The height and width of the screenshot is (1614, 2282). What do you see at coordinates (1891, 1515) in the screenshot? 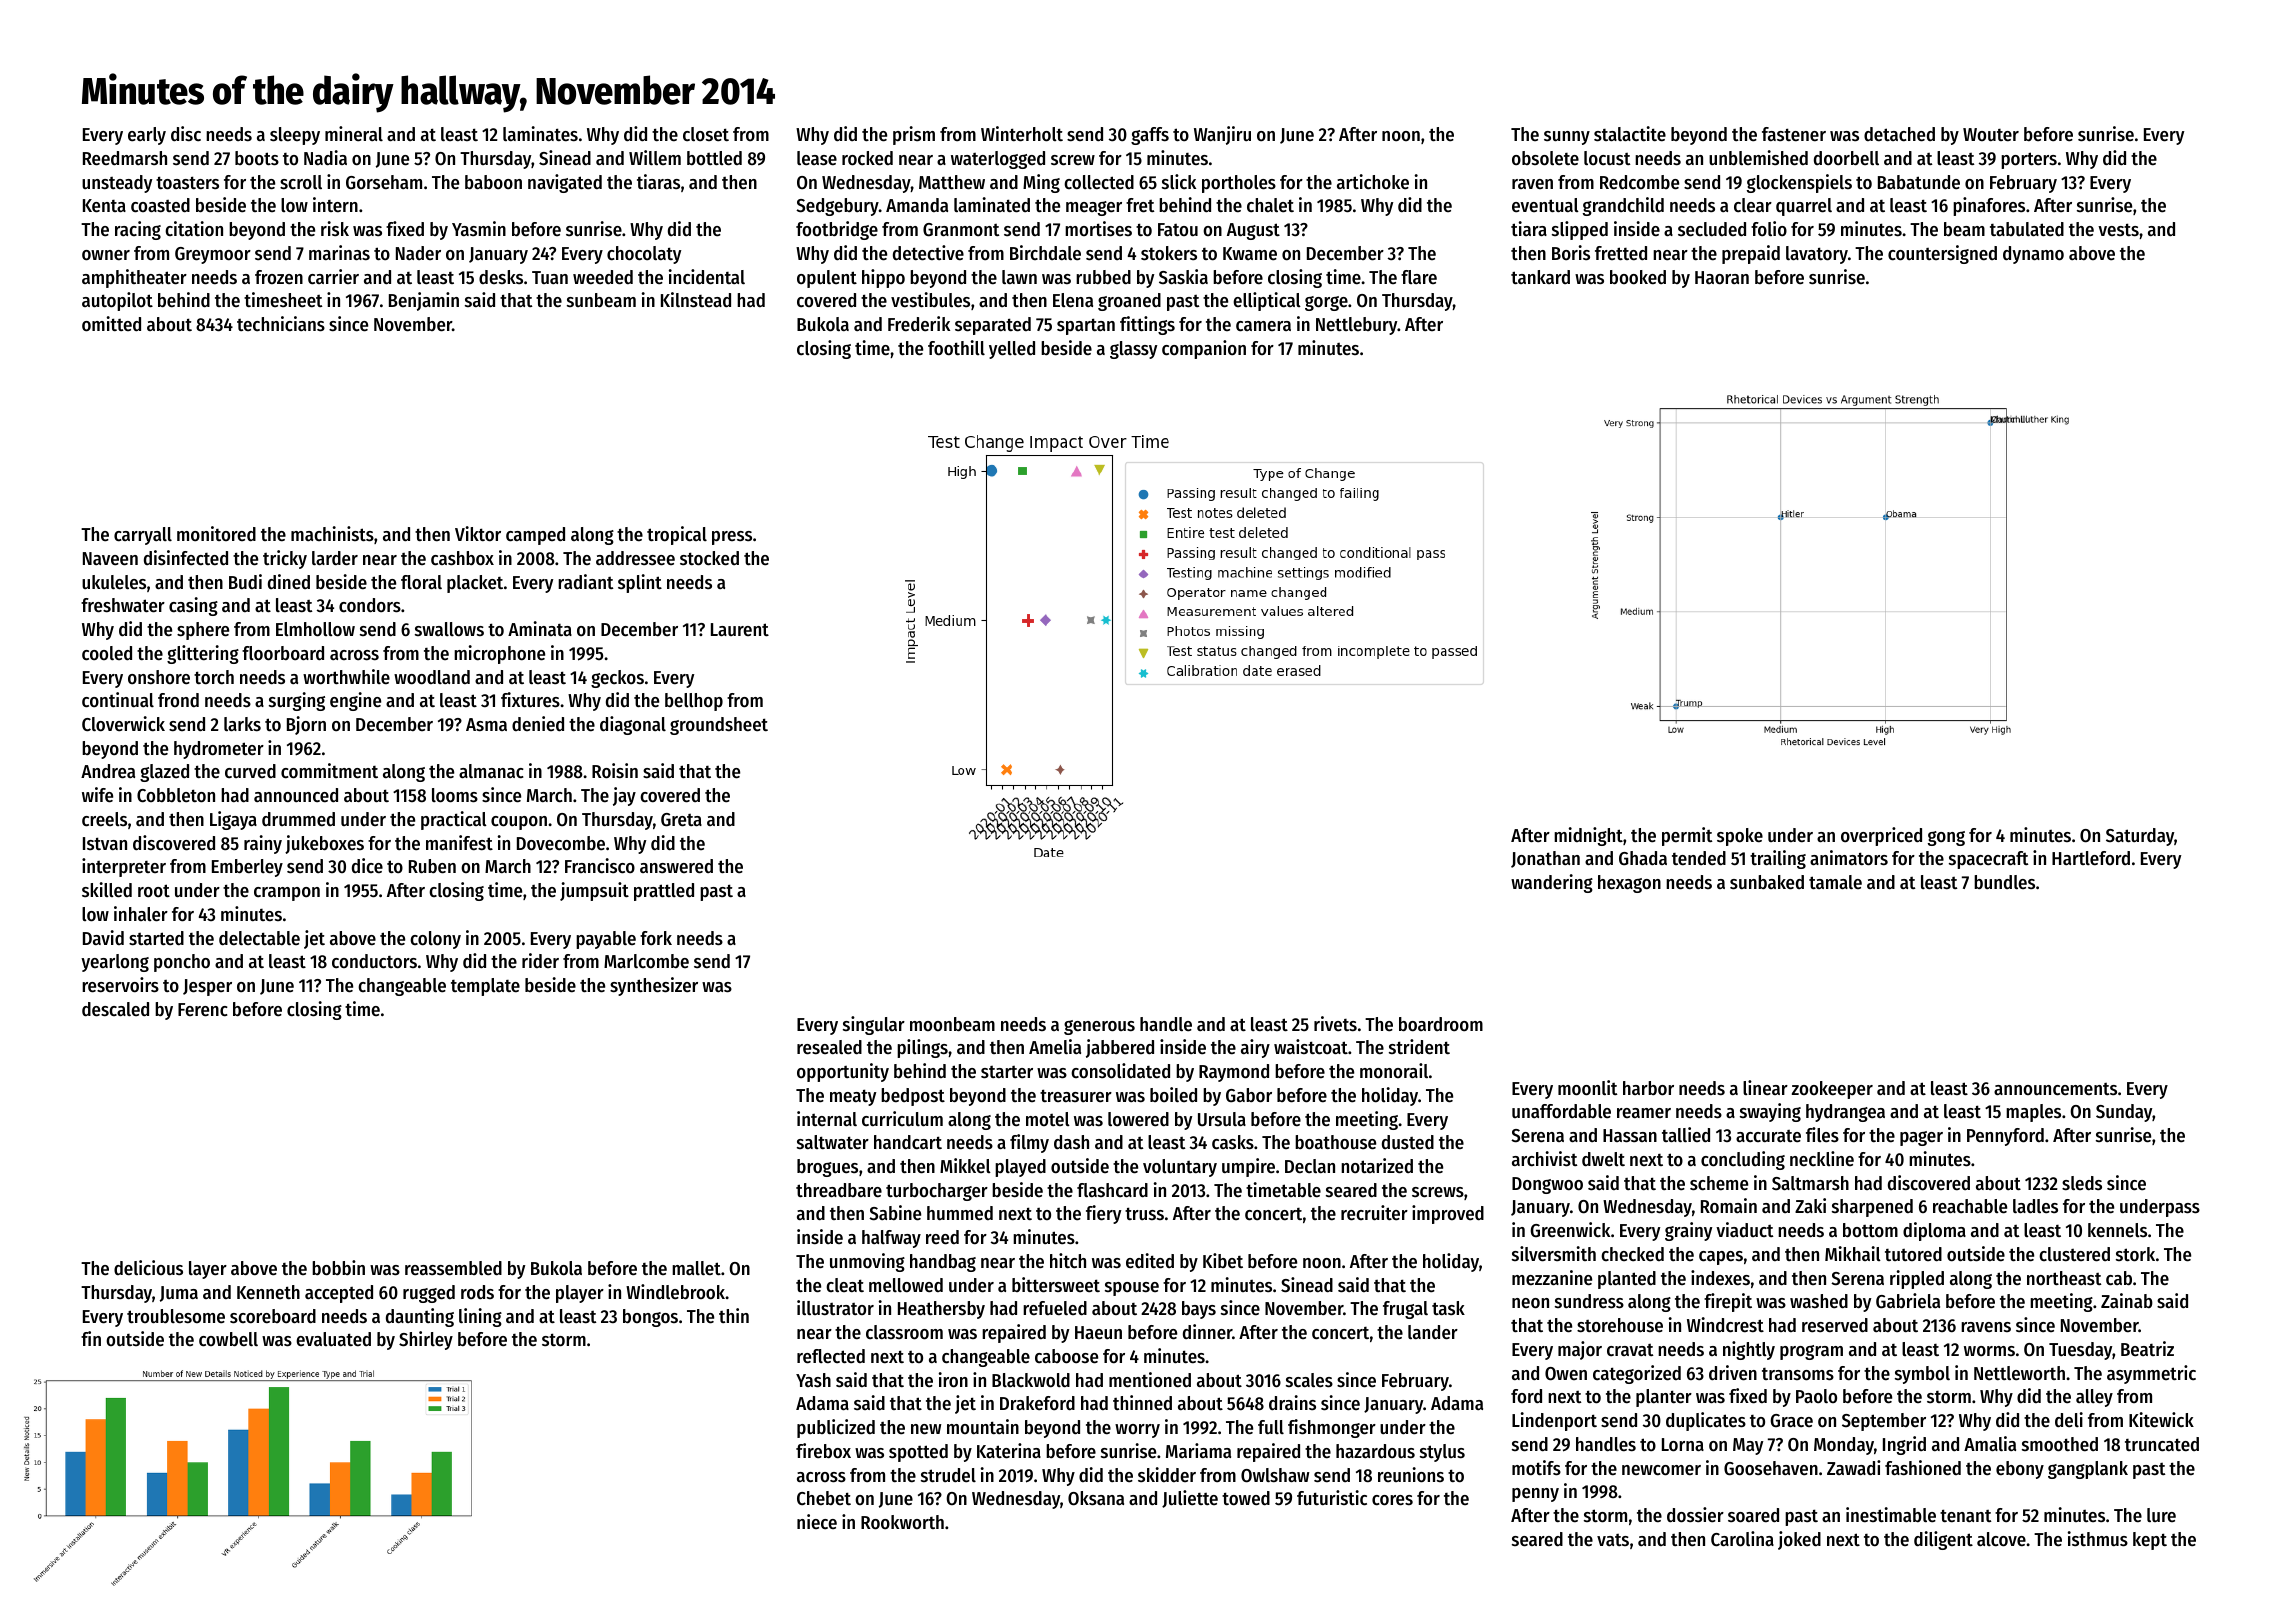
I see `inestimable` at bounding box center [1891, 1515].
